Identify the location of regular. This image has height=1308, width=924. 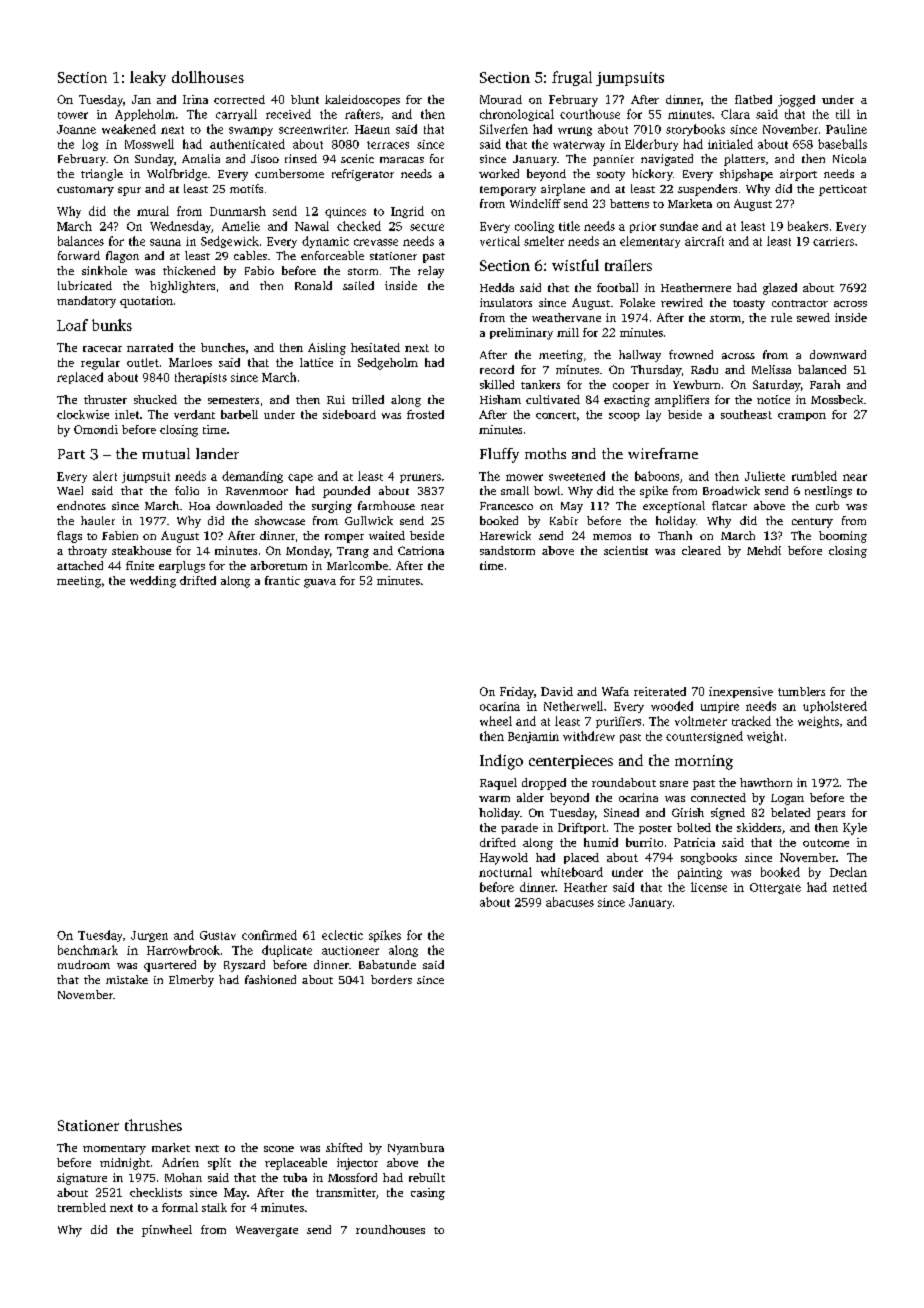
(100, 364).
